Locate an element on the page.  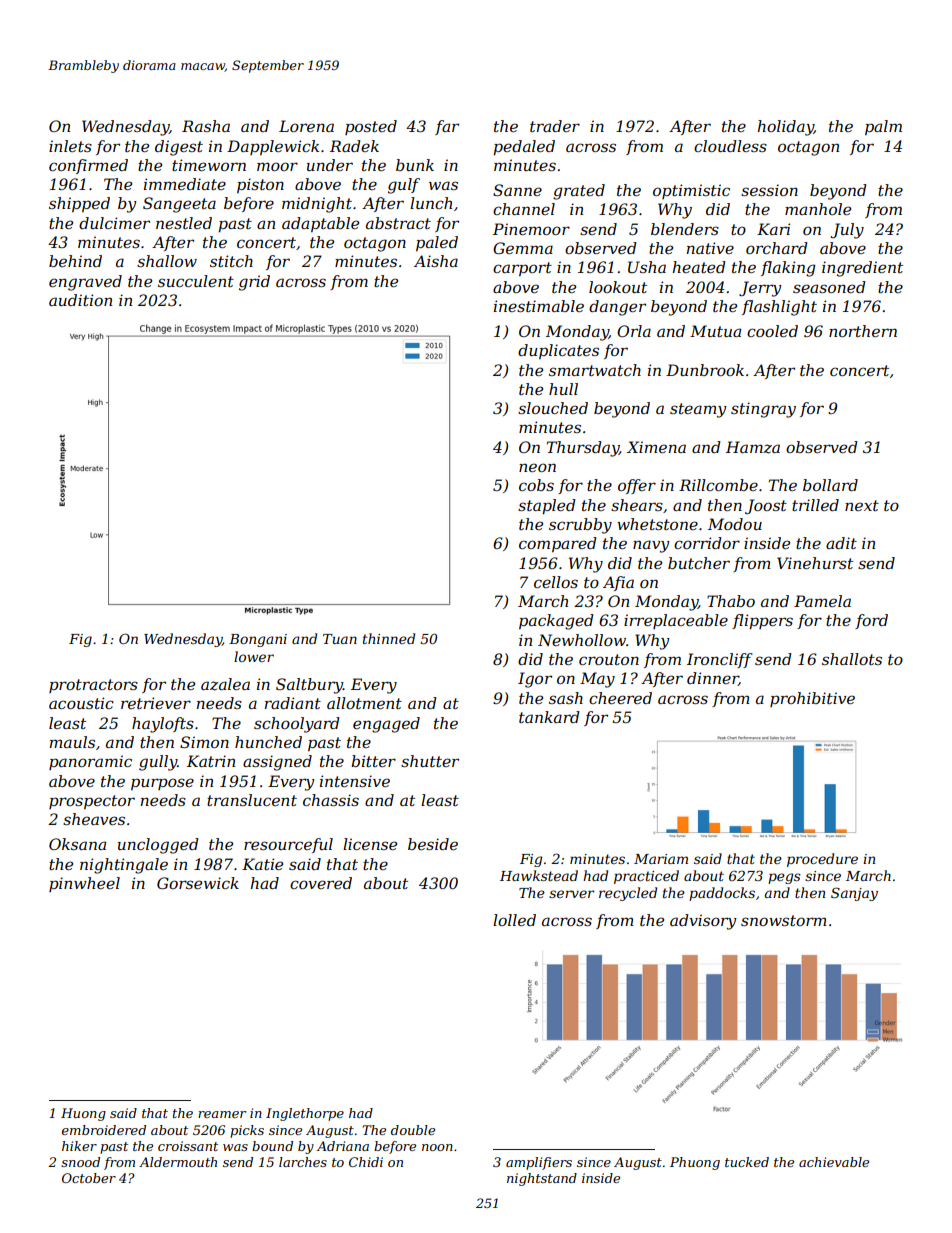
Simon is located at coordinates (204, 742).
